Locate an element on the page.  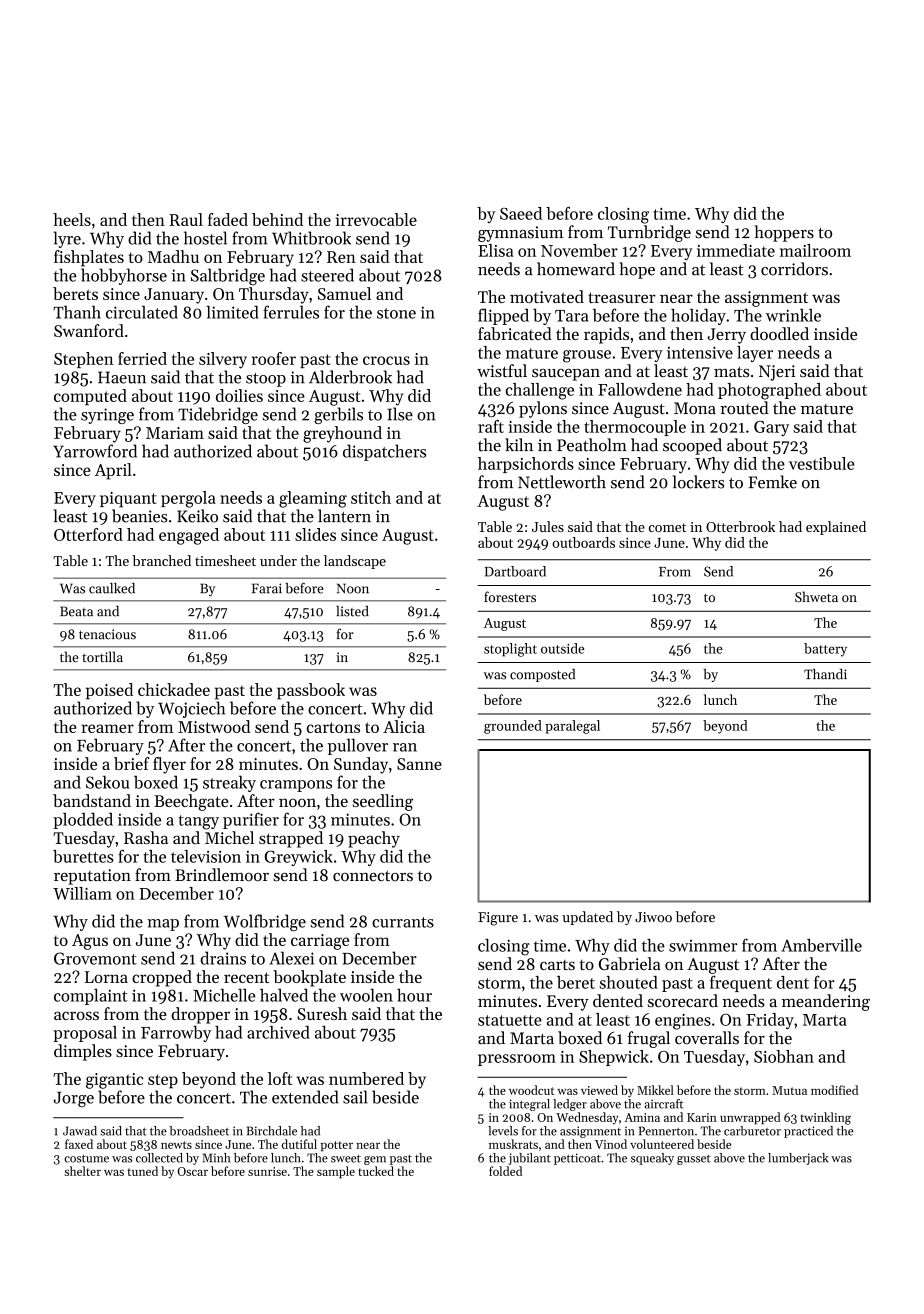
heels is located at coordinates (72, 219).
